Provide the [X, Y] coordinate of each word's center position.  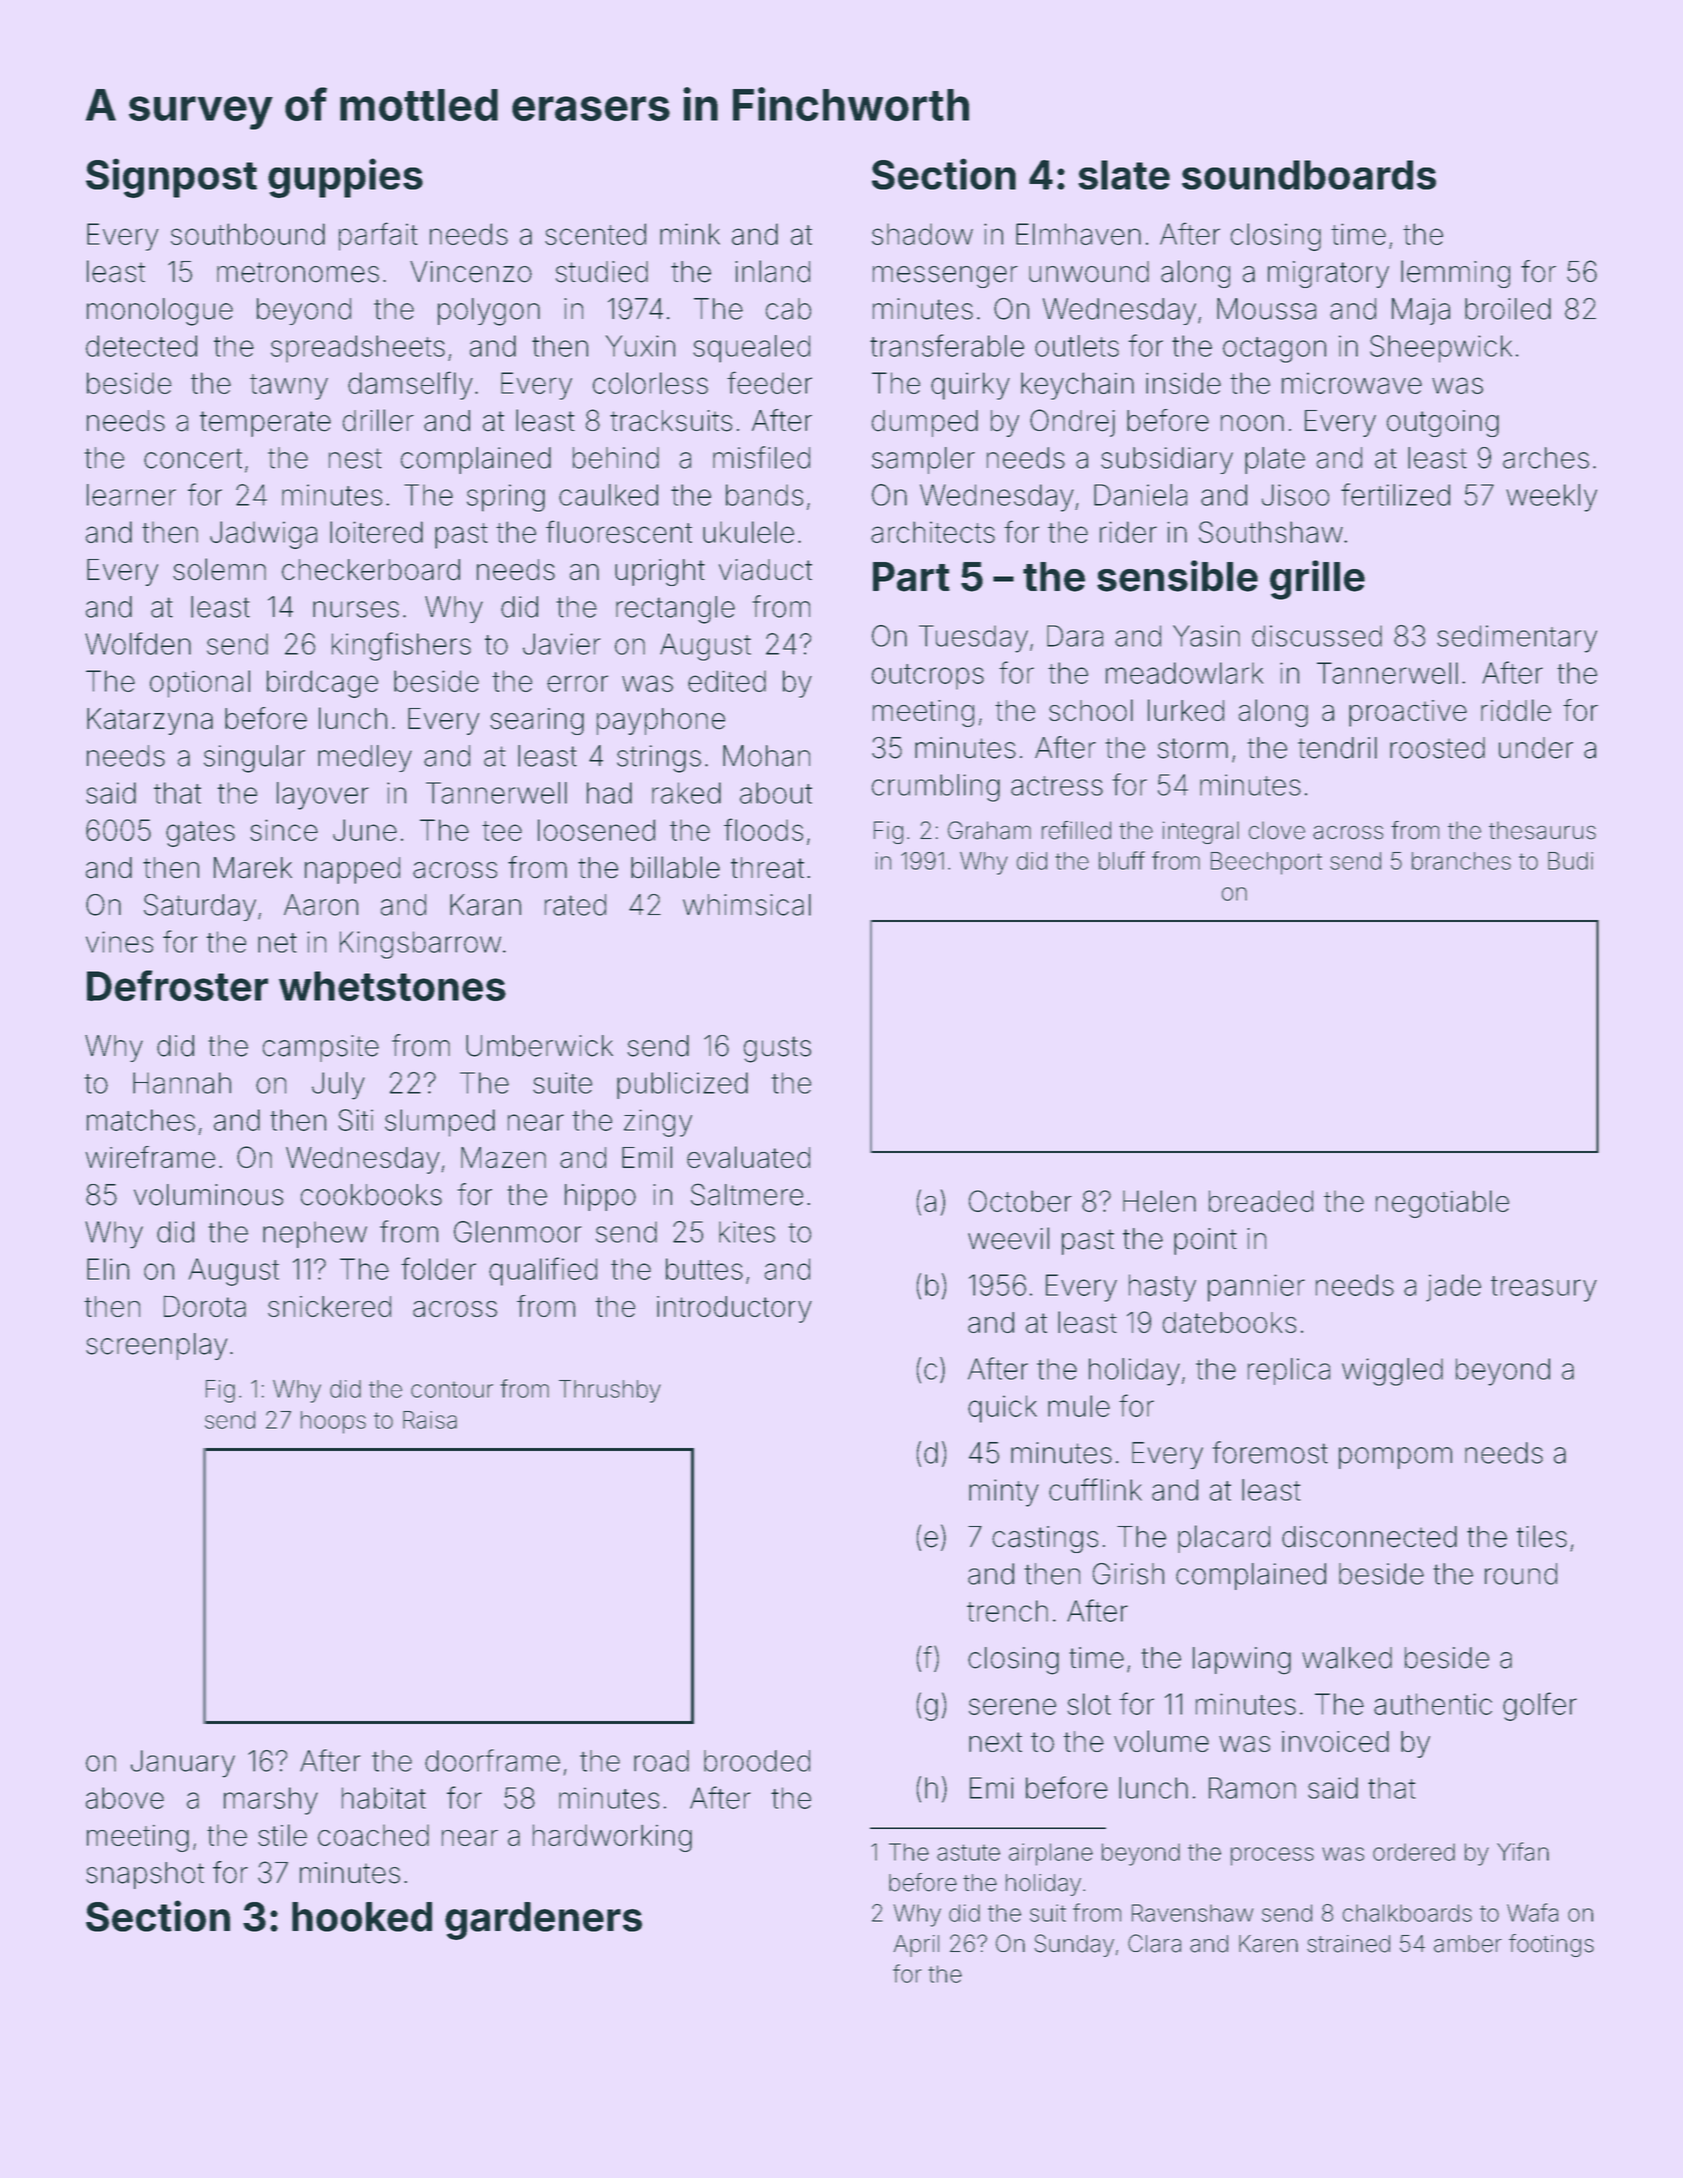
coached [373, 1835]
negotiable [1442, 1204]
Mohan [766, 756]
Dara [1075, 636]
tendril [1337, 748]
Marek [253, 868]
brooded [757, 1761]
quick [1002, 1409]
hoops [333, 1422]
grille [1317, 580]
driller [378, 420]
